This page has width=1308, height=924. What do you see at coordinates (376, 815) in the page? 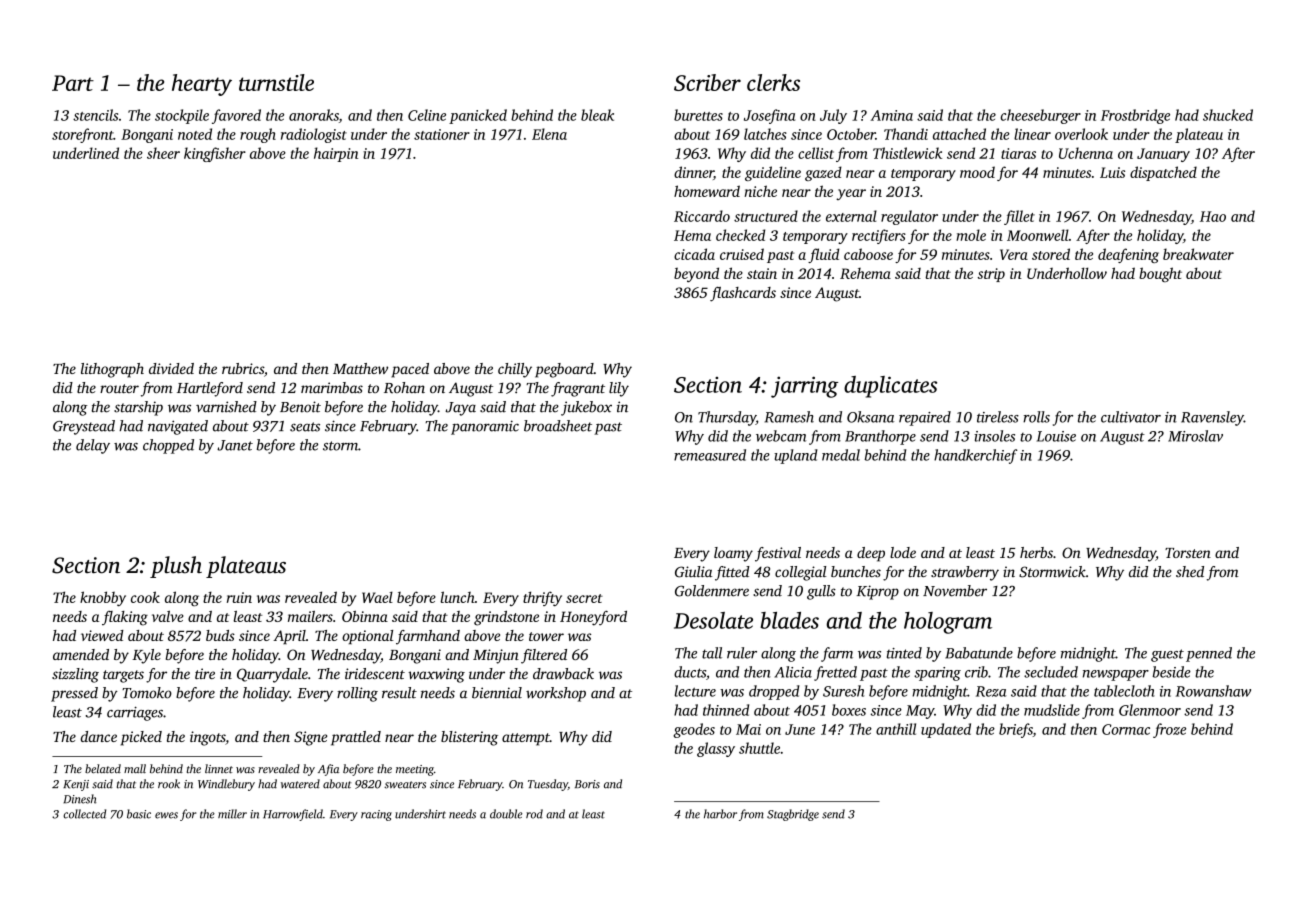
I see `racing` at bounding box center [376, 815].
